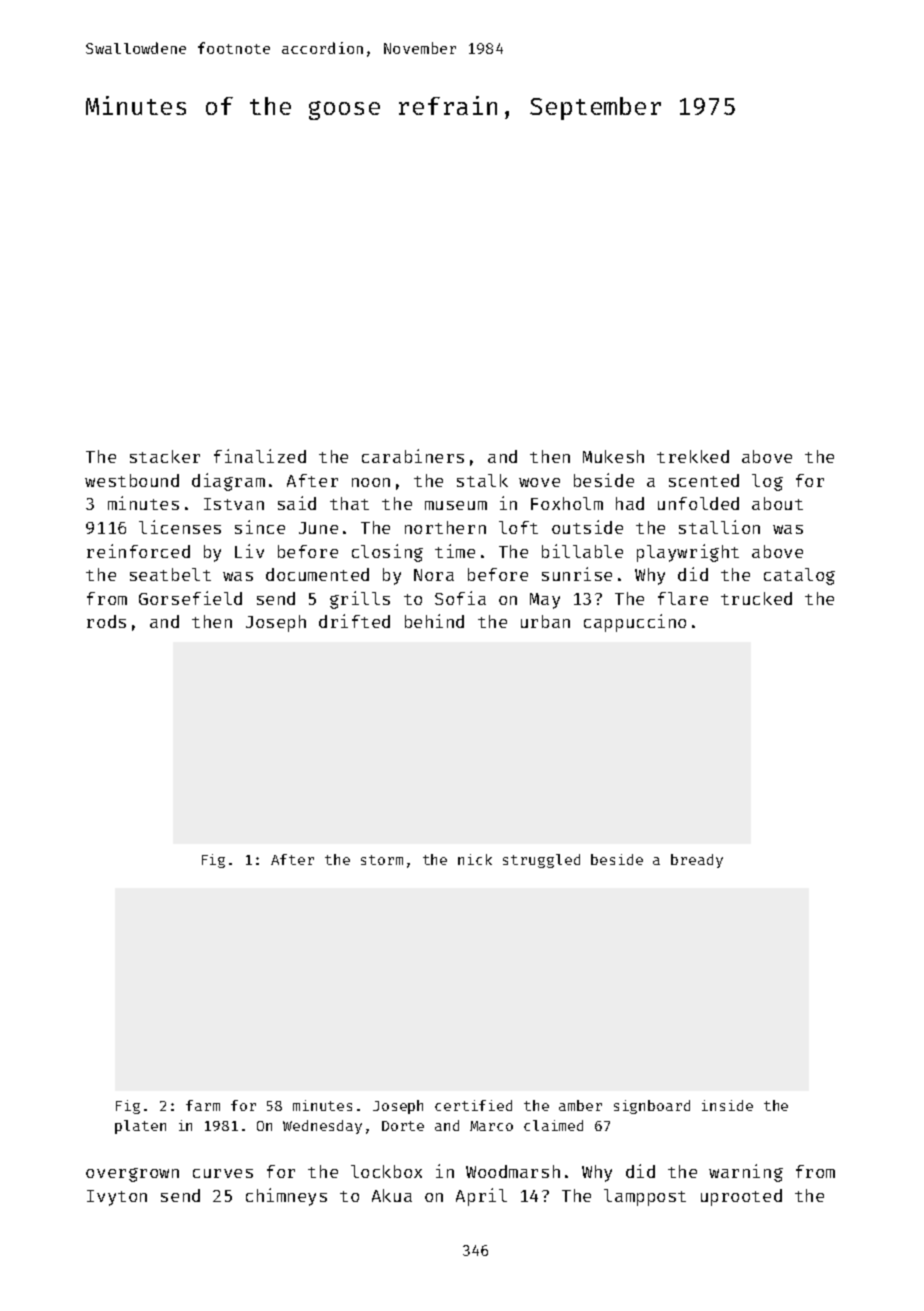 This screenshot has height=1311, width=924. I want to click on storm, so click(382, 860).
